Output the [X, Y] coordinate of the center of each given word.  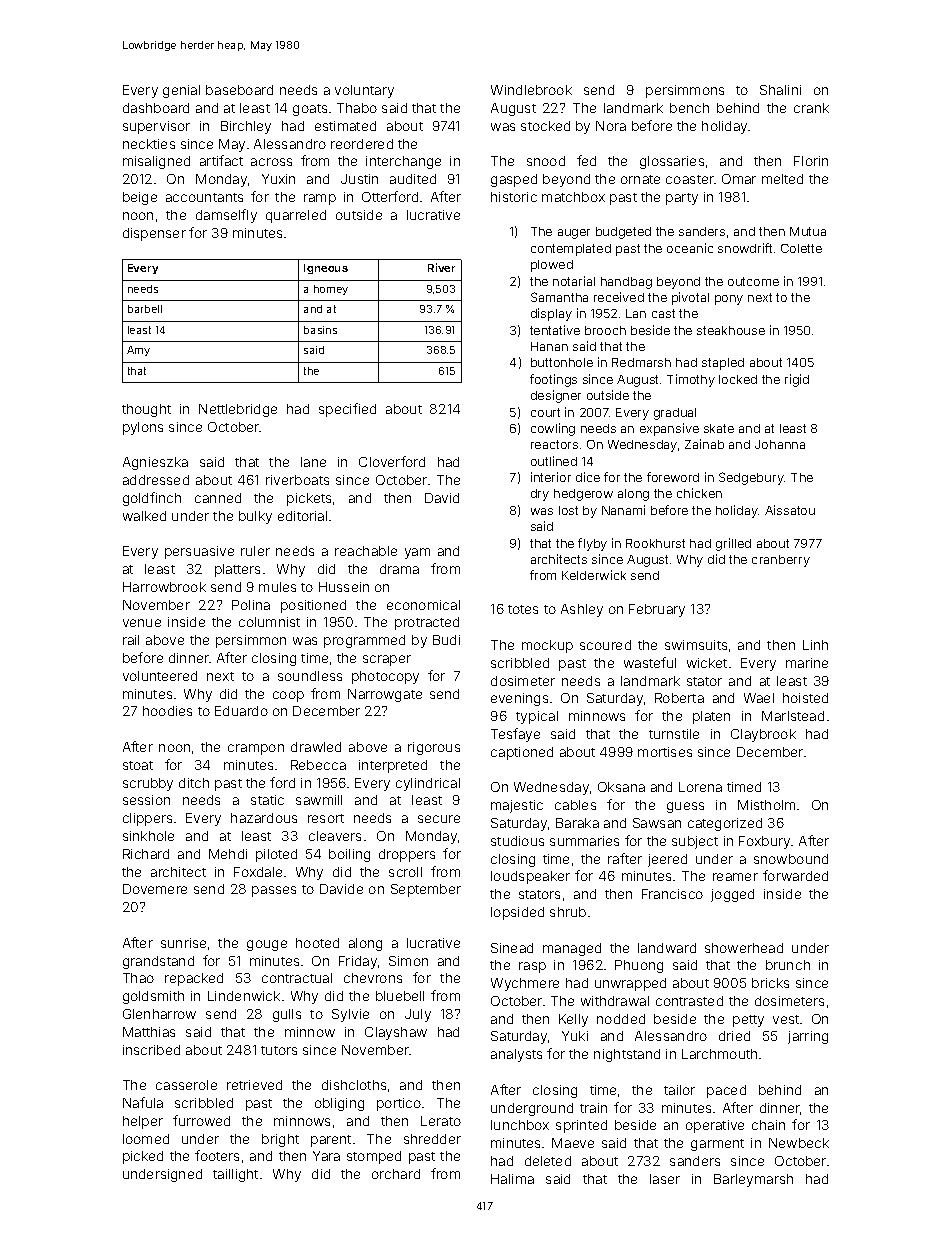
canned [218, 498]
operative [715, 1126]
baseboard [239, 90]
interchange [403, 162]
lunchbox [520, 1125]
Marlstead [793, 716]
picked [143, 1157]
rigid [797, 380]
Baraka [577, 823]
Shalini [780, 90]
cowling [553, 429]
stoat [138, 765]
